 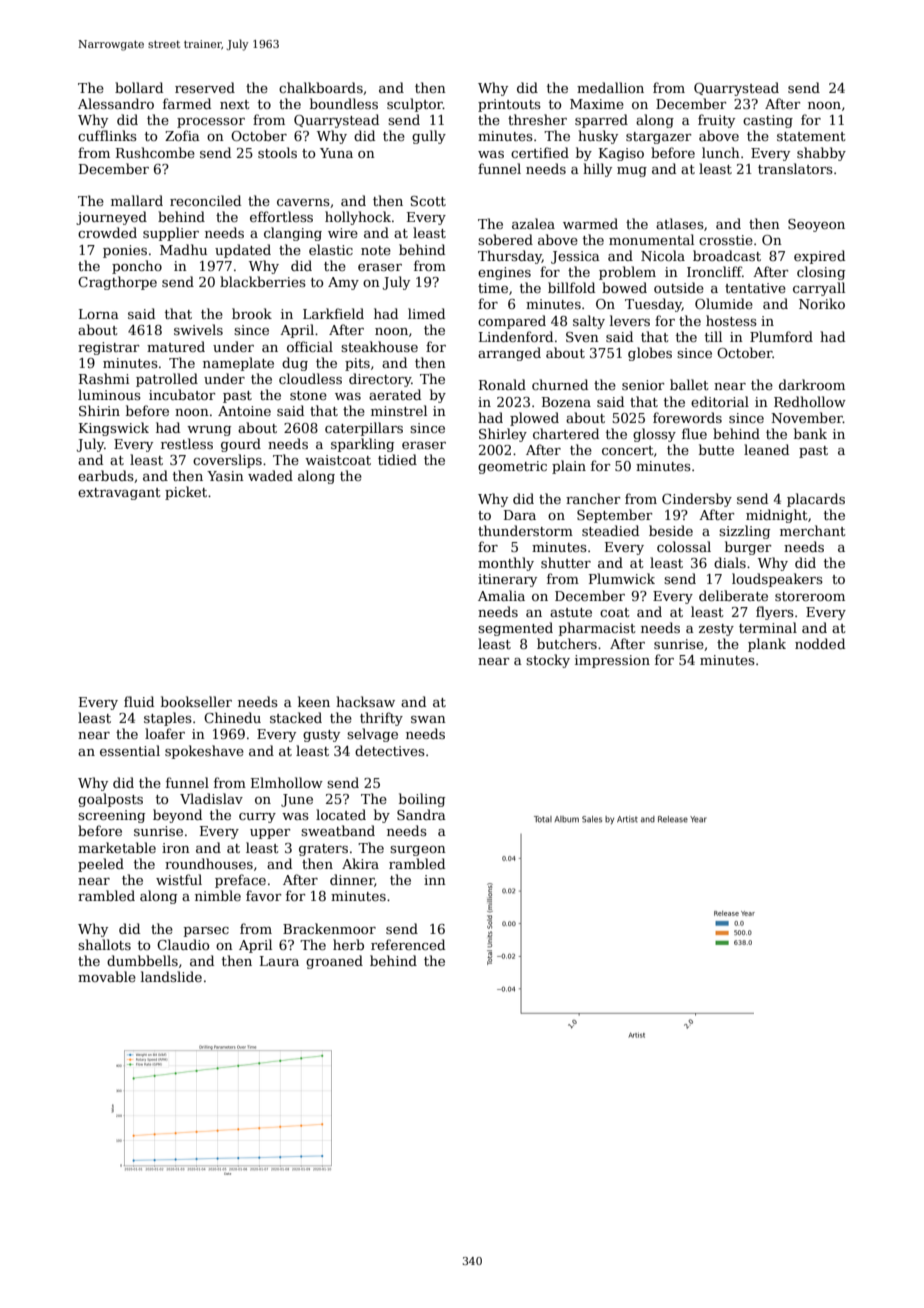 I want to click on Noriko, so click(x=822, y=303).
